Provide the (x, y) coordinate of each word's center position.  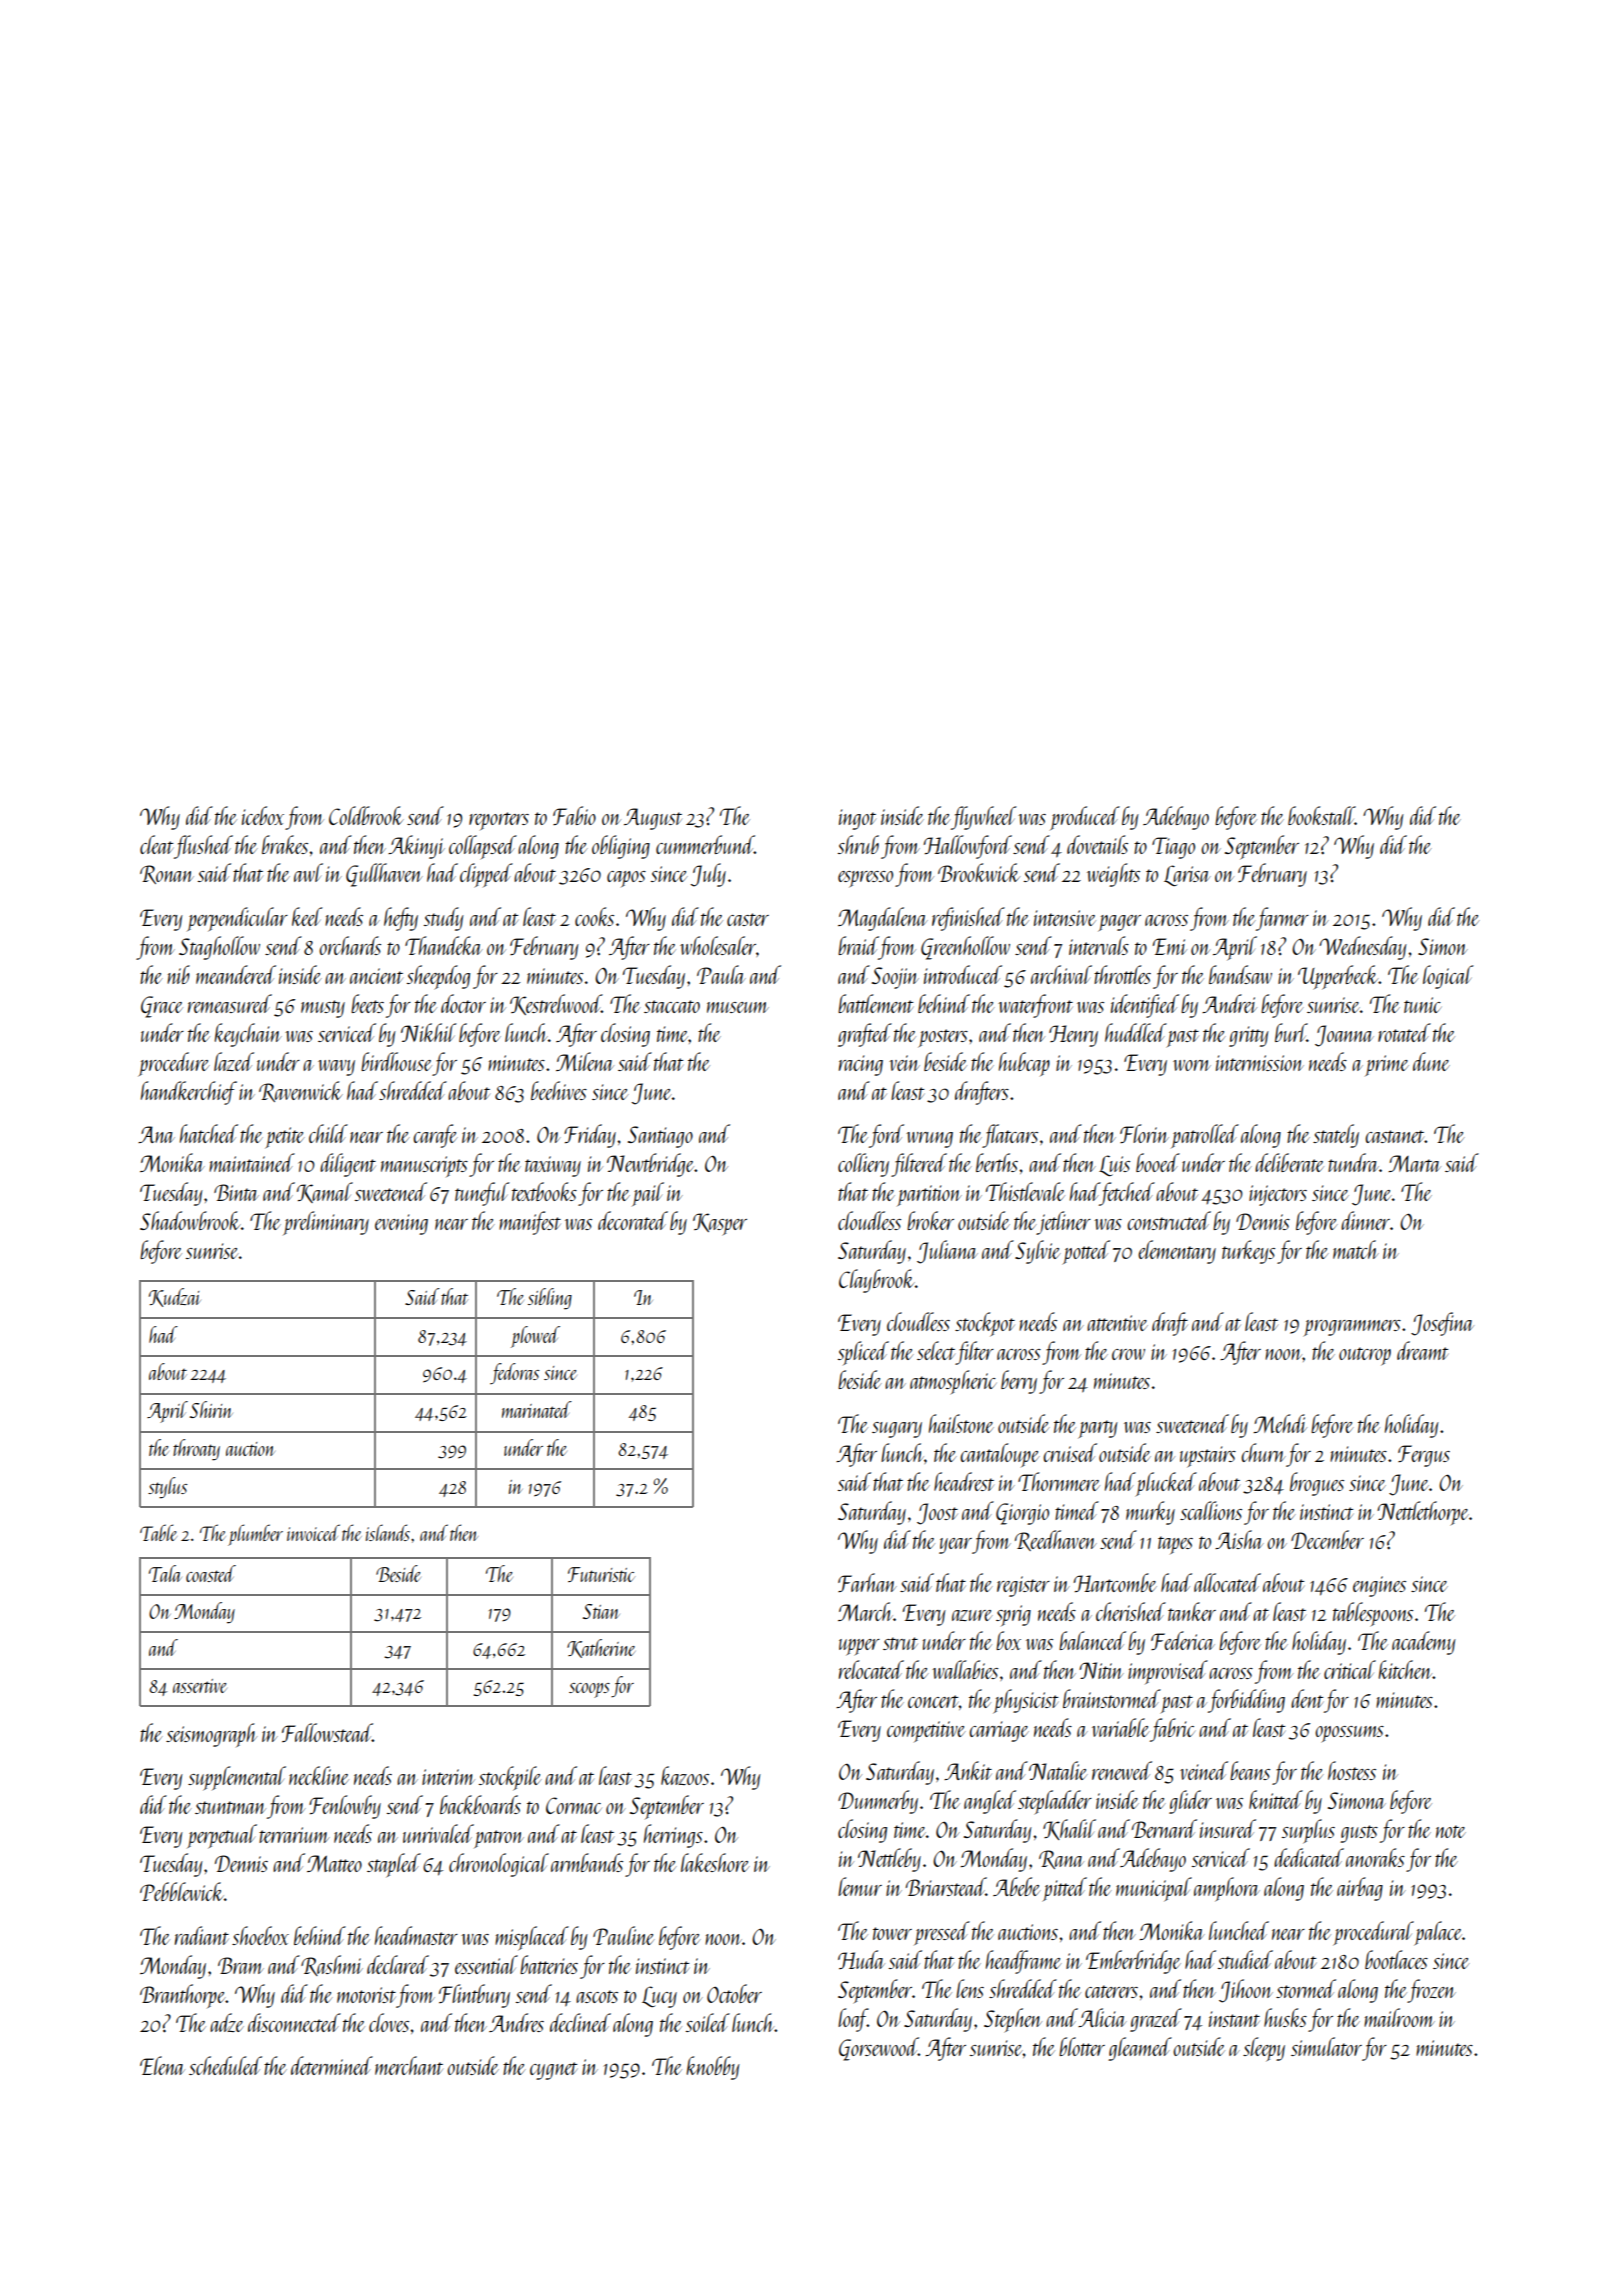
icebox (263, 815)
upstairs (1208, 1457)
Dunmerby (878, 1802)
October (734, 1993)
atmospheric (953, 1382)
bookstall (1321, 815)
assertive (200, 1686)
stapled (394, 1865)
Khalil (1069, 1829)
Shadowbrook (190, 1220)
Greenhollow (965, 948)
